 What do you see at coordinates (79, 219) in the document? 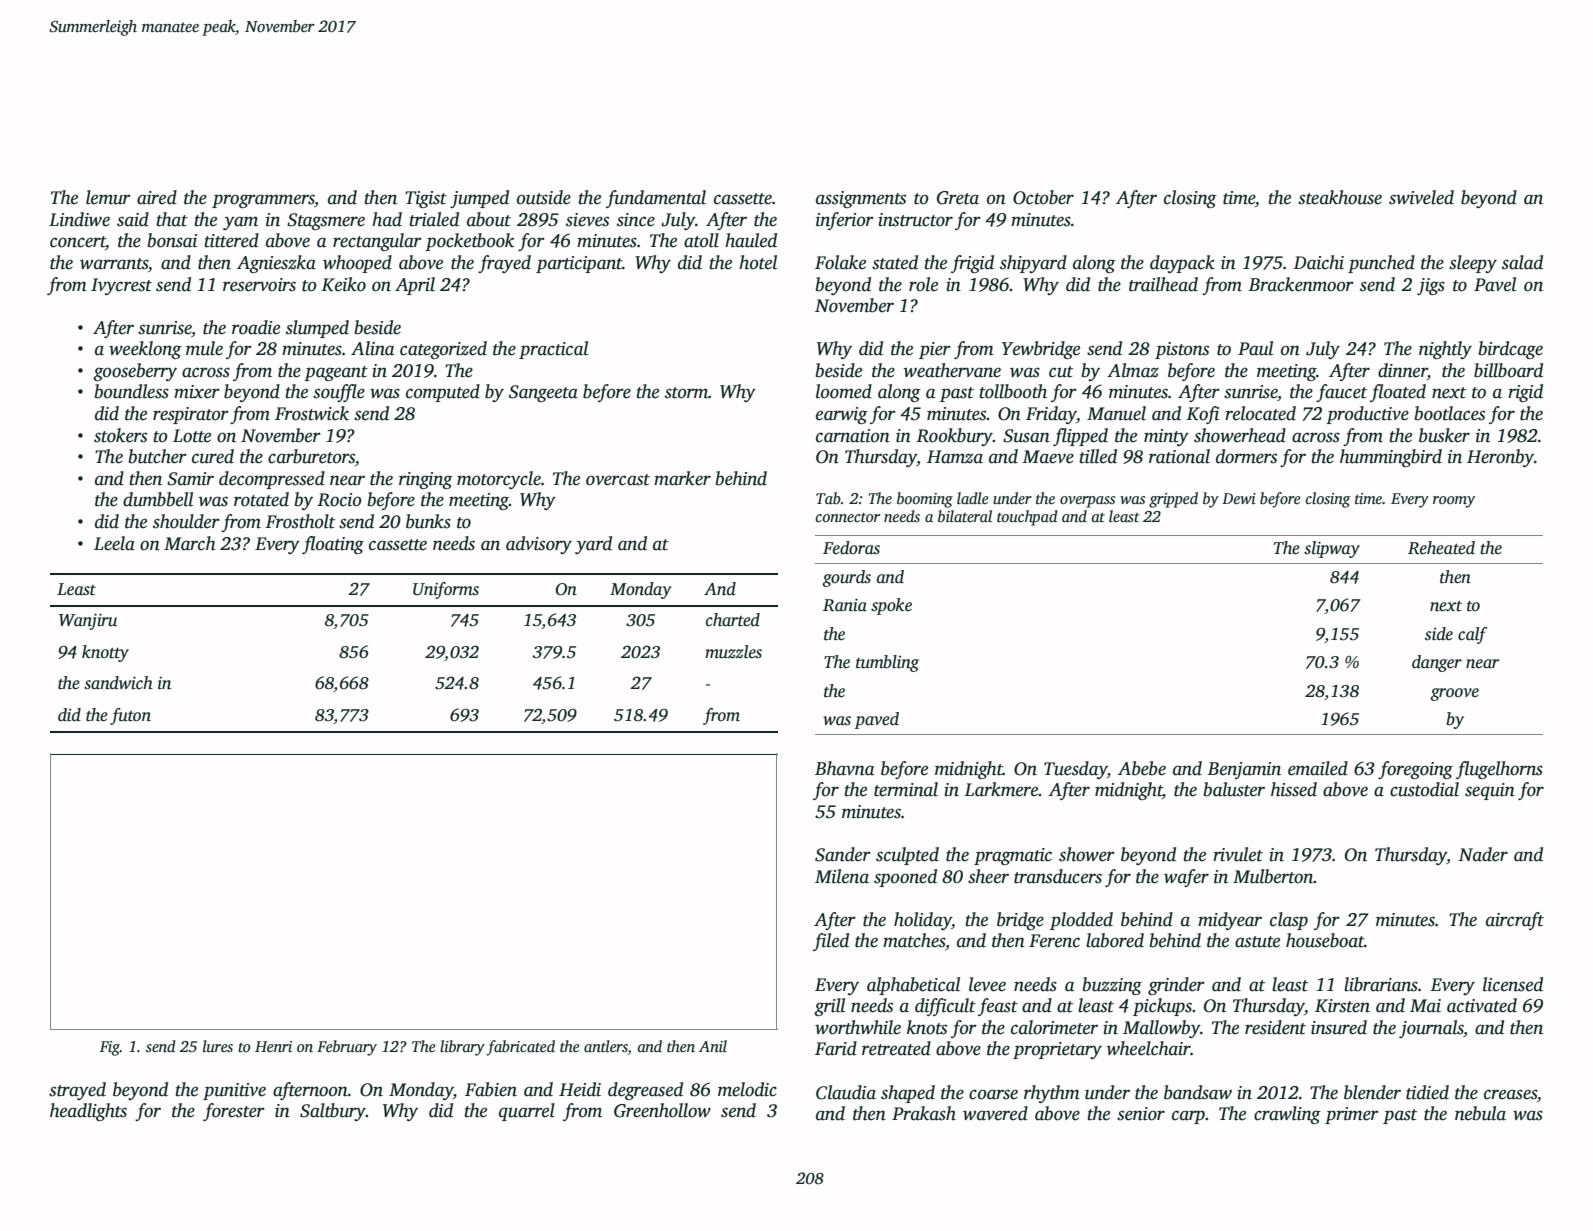
I see `Lindiwe` at bounding box center [79, 219].
